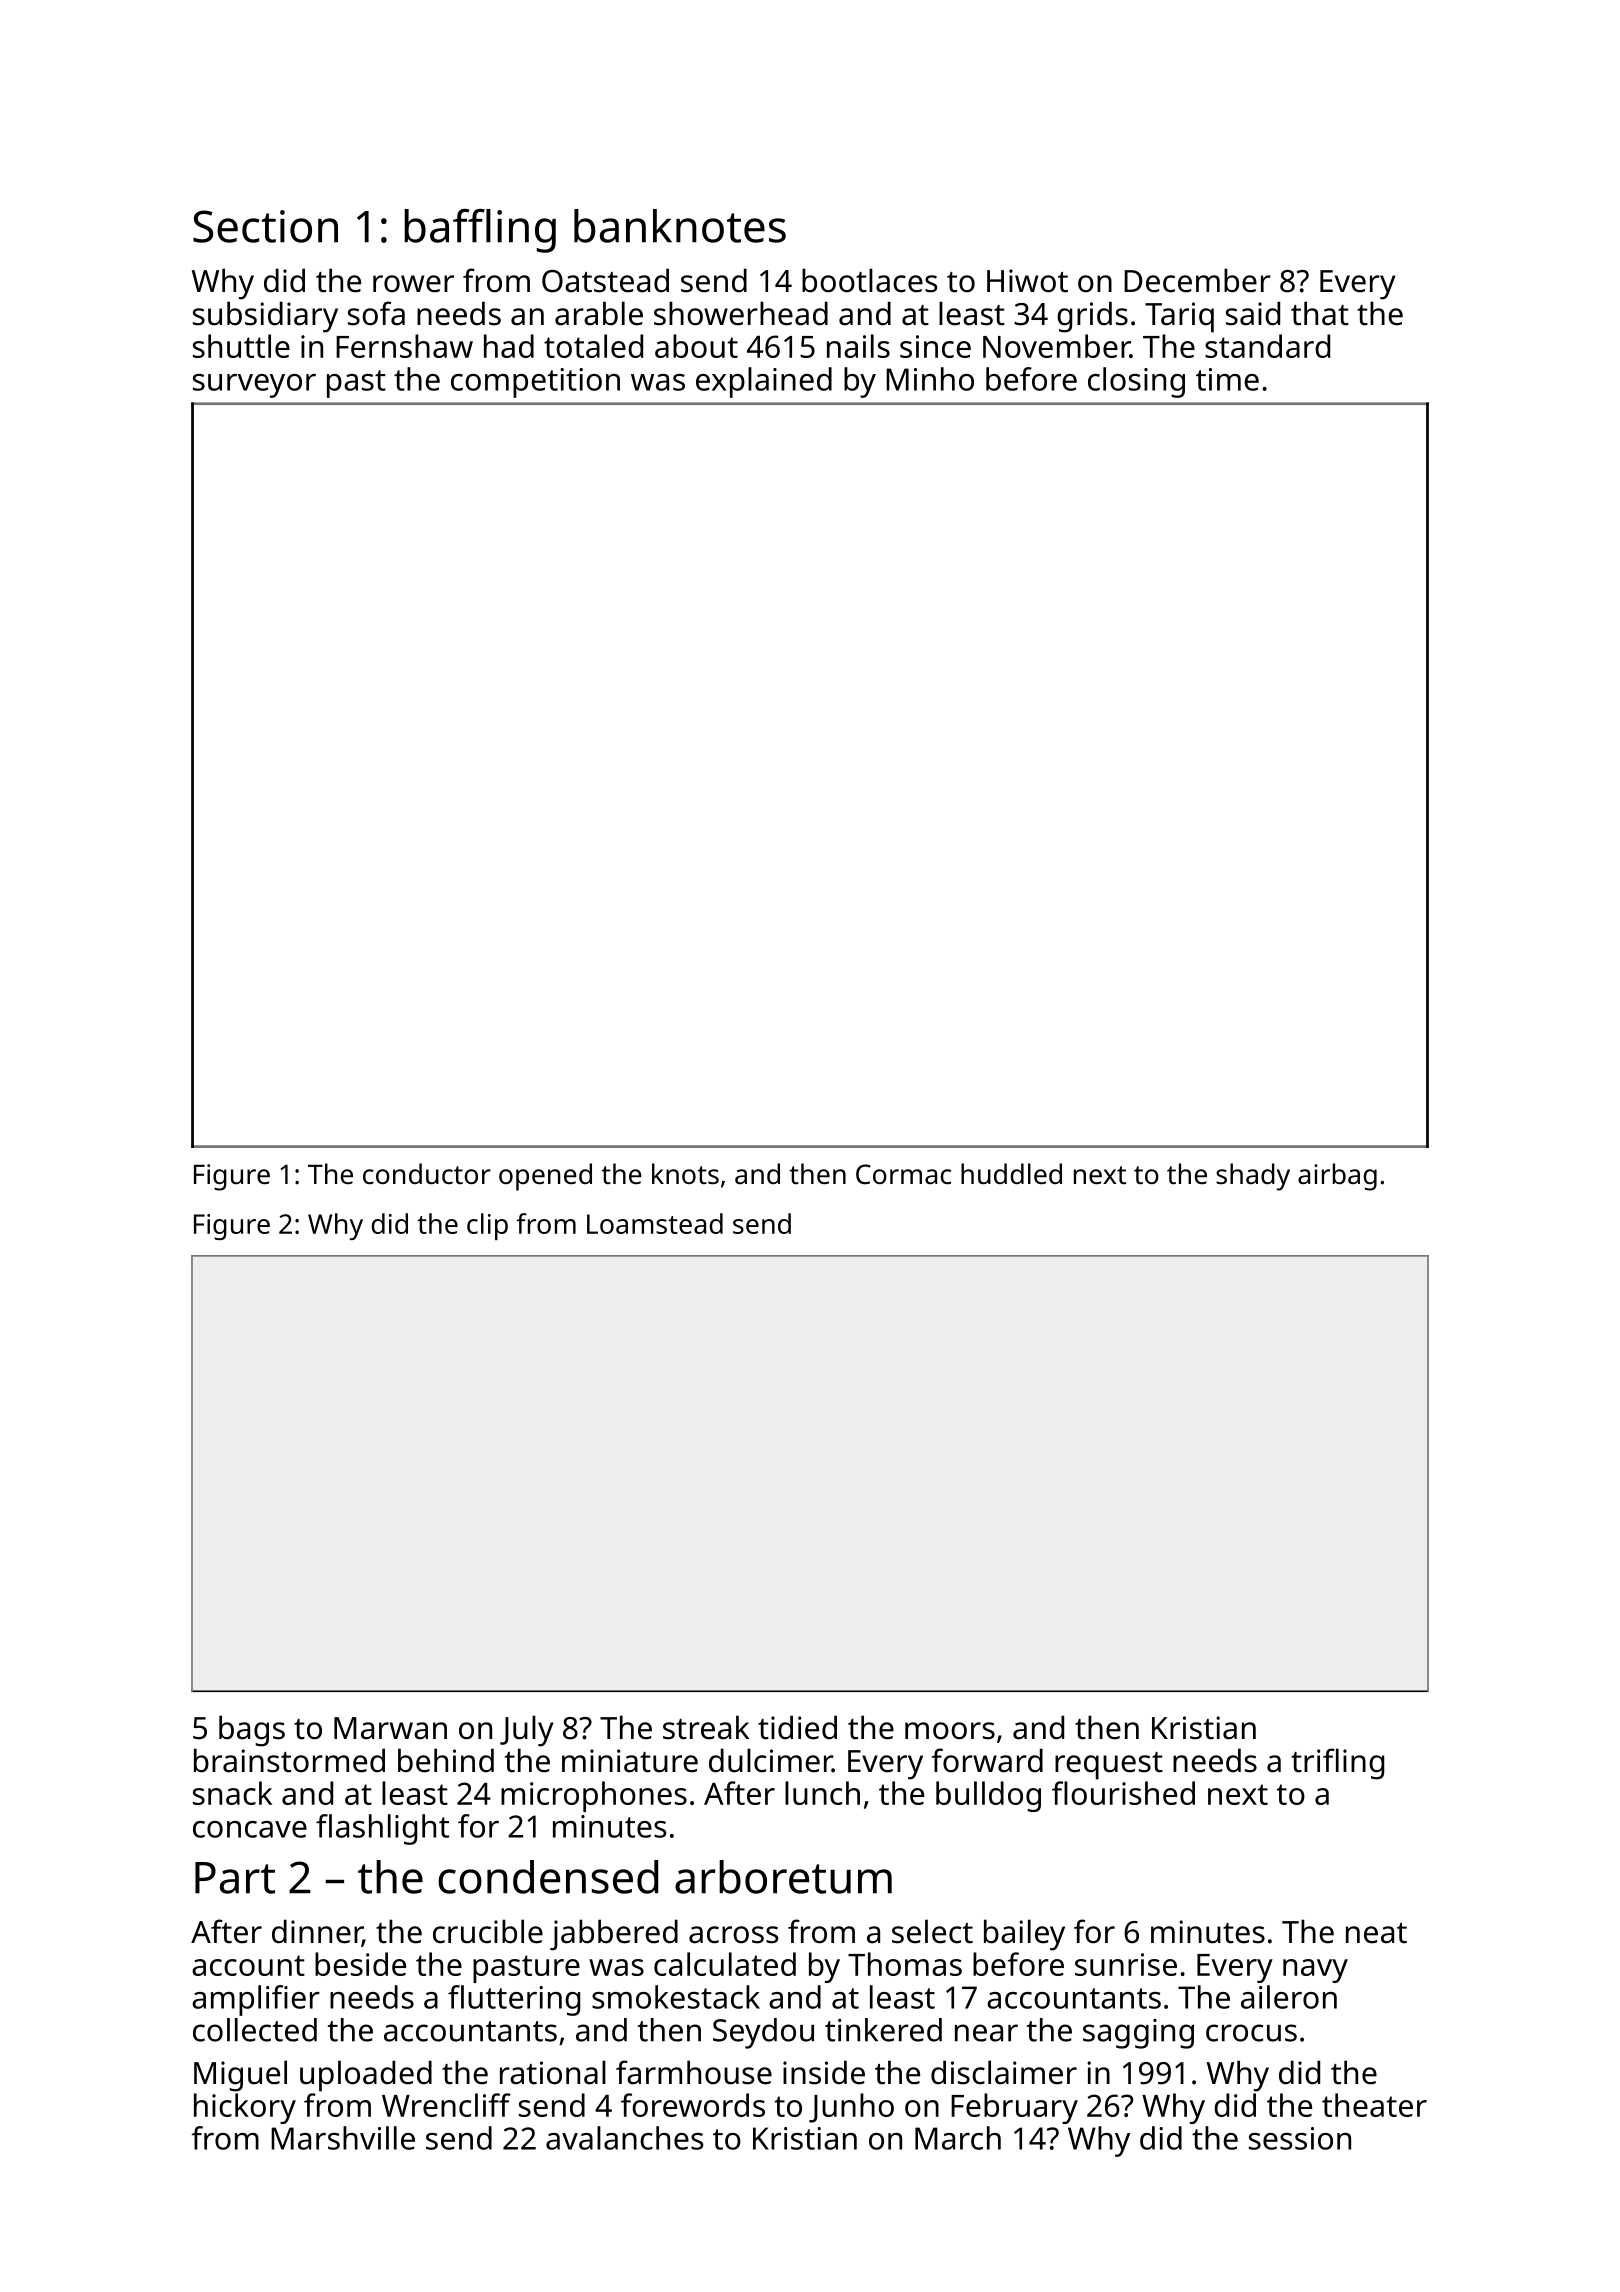 The image size is (1620, 2292). What do you see at coordinates (930, 379) in the document?
I see `Minho` at bounding box center [930, 379].
